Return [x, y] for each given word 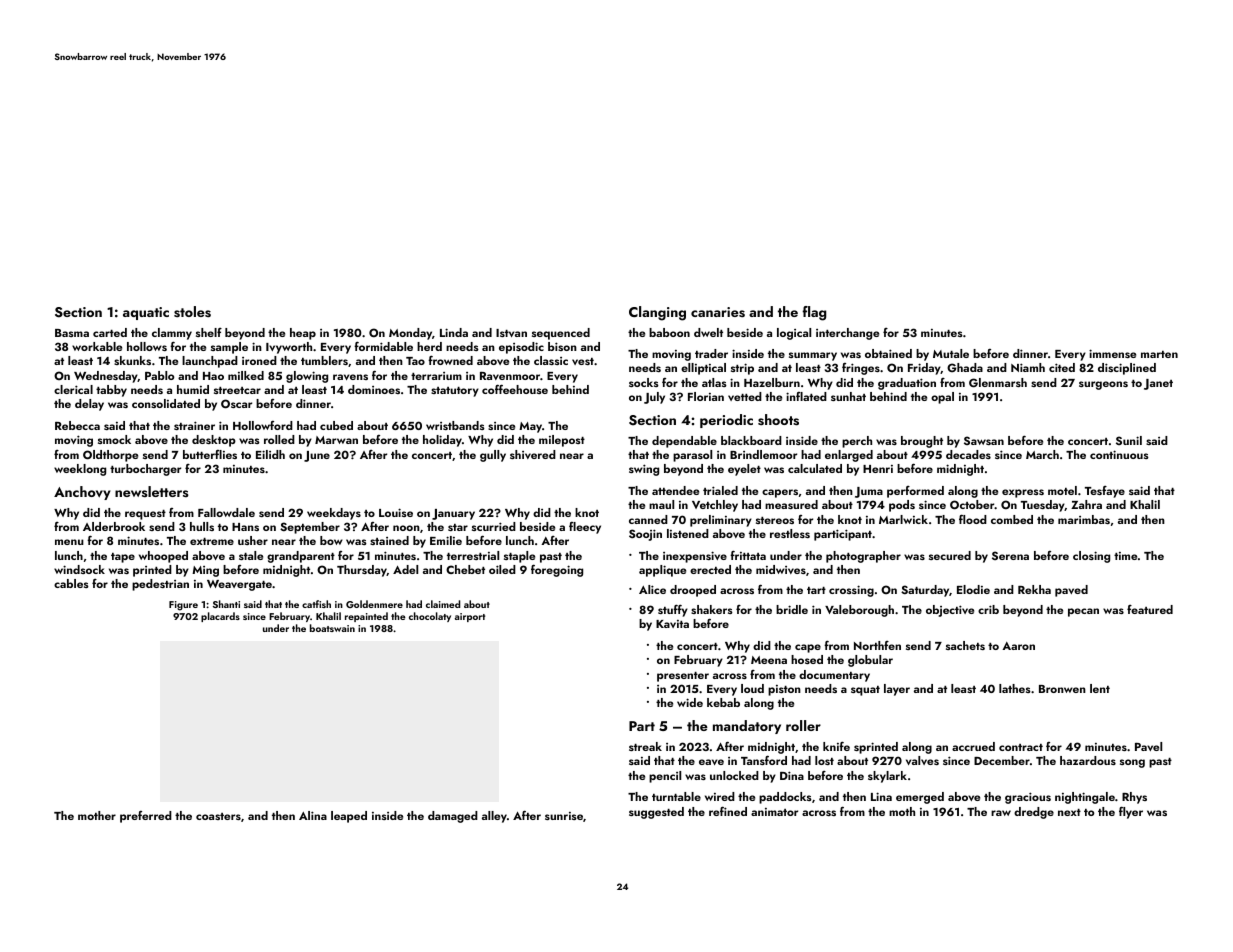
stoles [192, 312]
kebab [723, 702]
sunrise [564, 816]
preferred [146, 817]
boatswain [332, 628]
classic [551, 360]
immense [1112, 353]
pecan [1083, 612]
